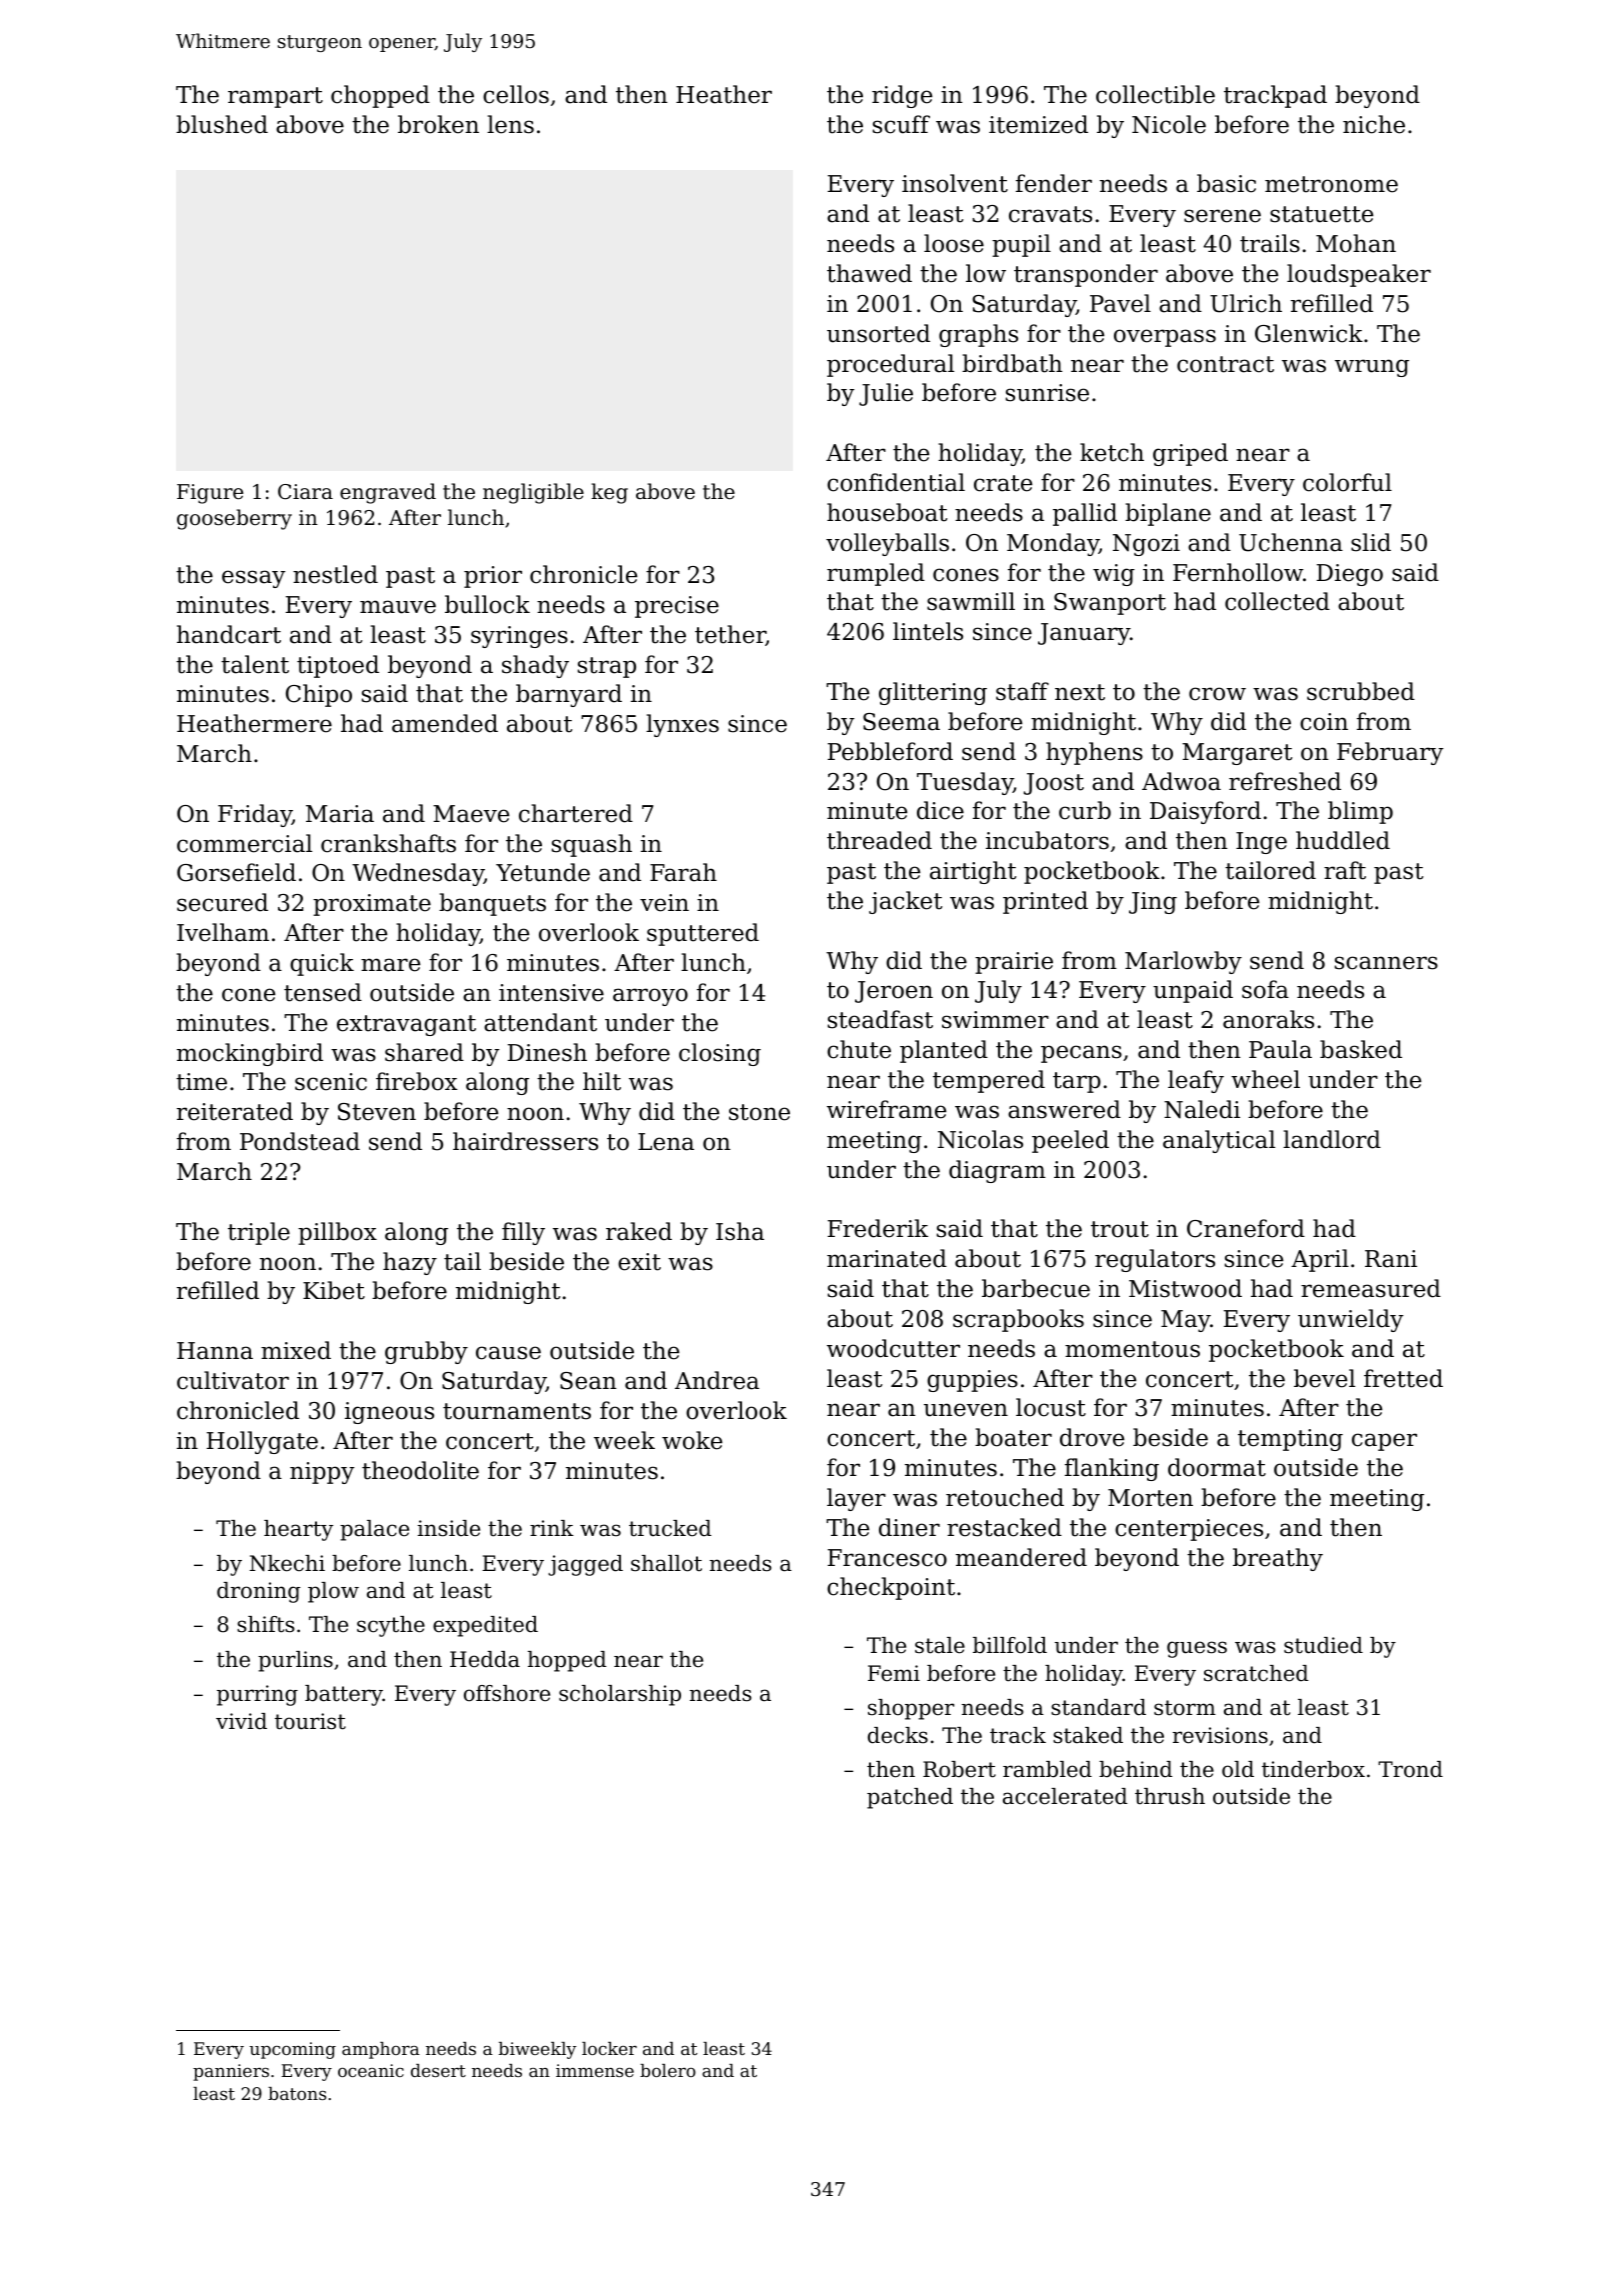 Image resolution: width=1620 pixels, height=2292 pixels. What do you see at coordinates (668, 2070) in the image?
I see `bolero` at bounding box center [668, 2070].
